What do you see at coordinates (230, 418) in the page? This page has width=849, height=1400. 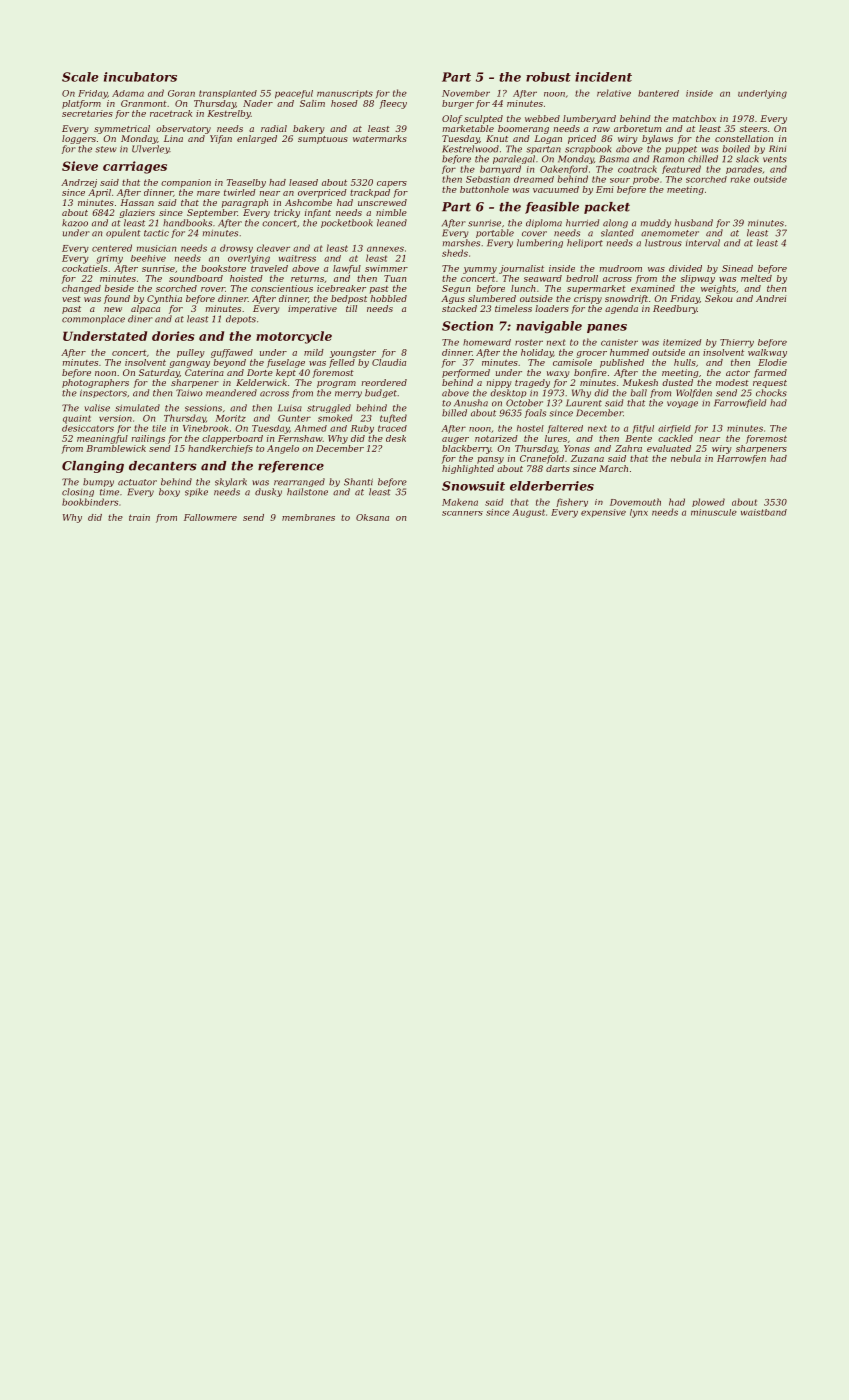 I see `Moritz` at bounding box center [230, 418].
